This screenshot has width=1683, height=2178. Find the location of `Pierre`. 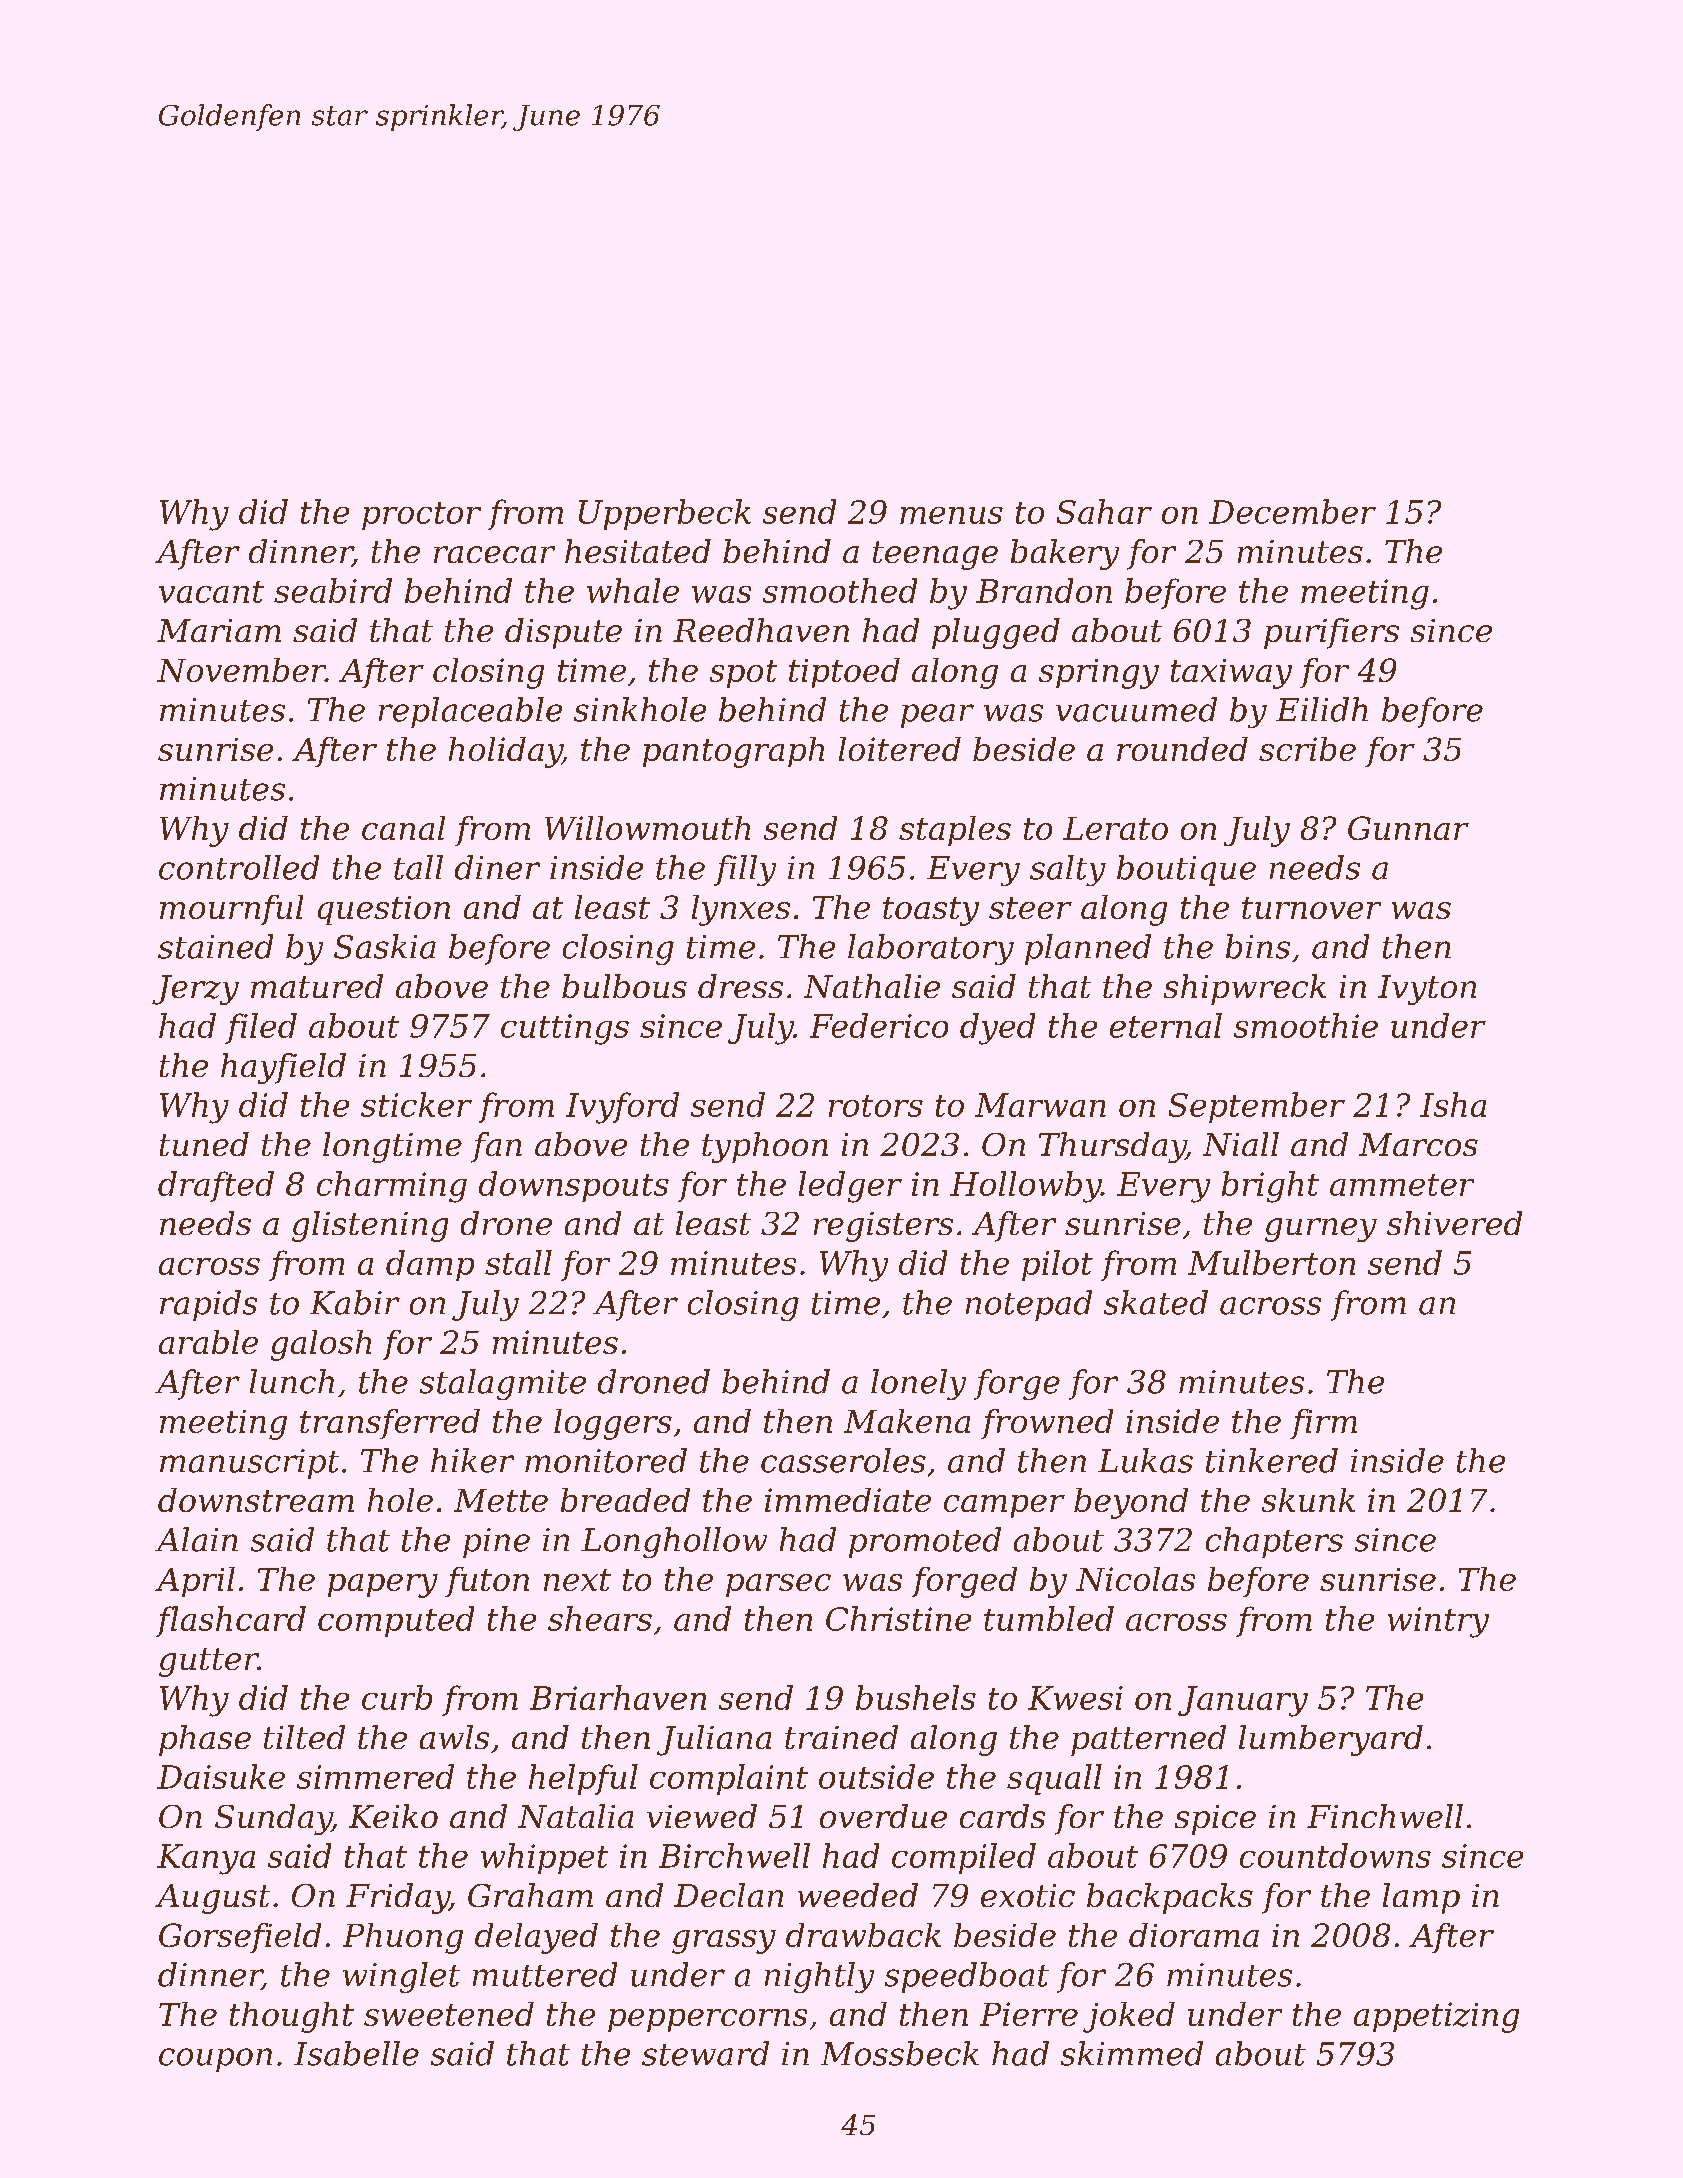

Pierre is located at coordinates (1029, 2014).
